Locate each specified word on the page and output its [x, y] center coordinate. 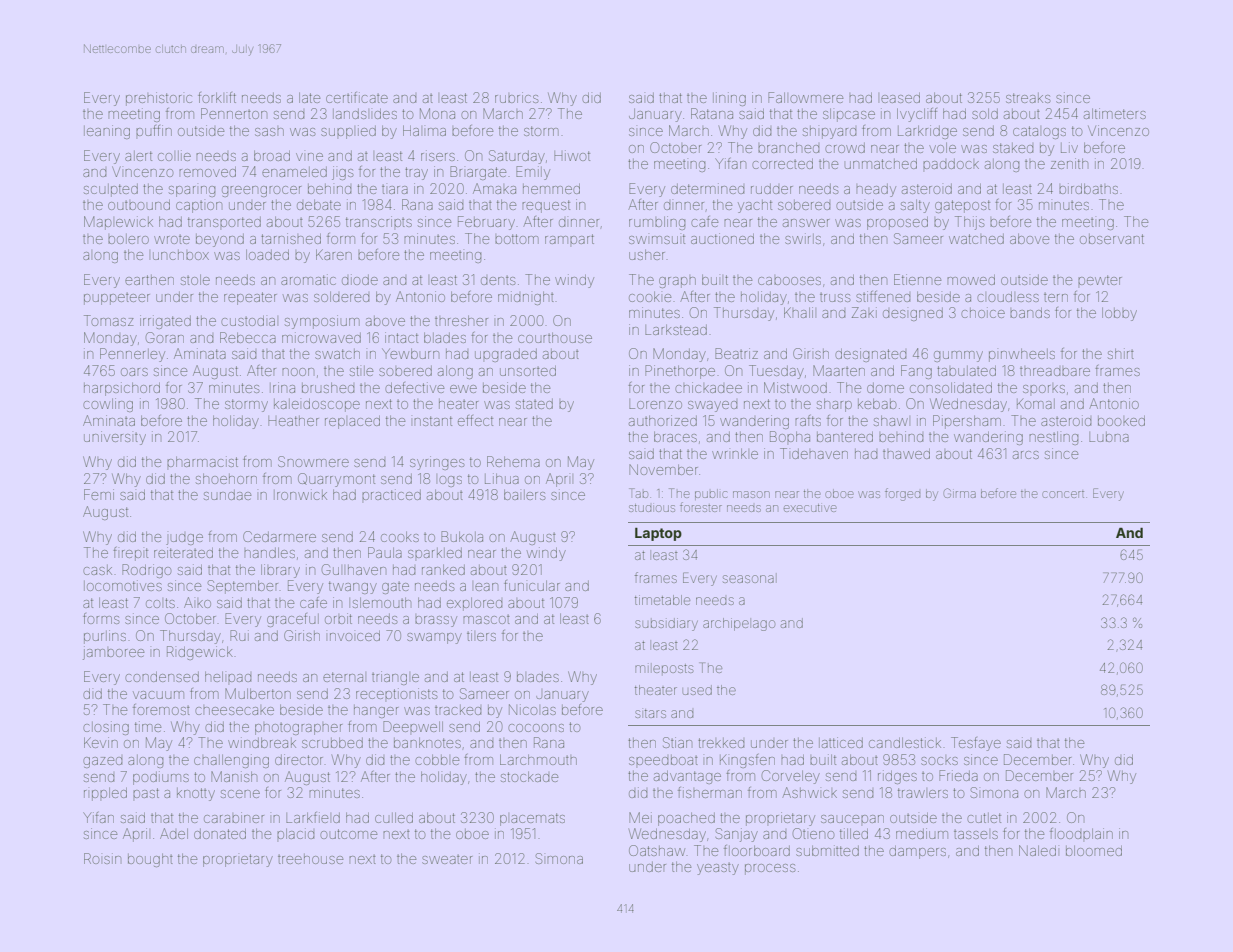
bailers [524, 495]
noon [298, 372]
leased [900, 98]
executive [810, 508]
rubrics [516, 97]
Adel [174, 833]
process [770, 869]
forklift [217, 97]
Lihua [502, 478]
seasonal [748, 579]
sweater [447, 859]
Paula [385, 552]
